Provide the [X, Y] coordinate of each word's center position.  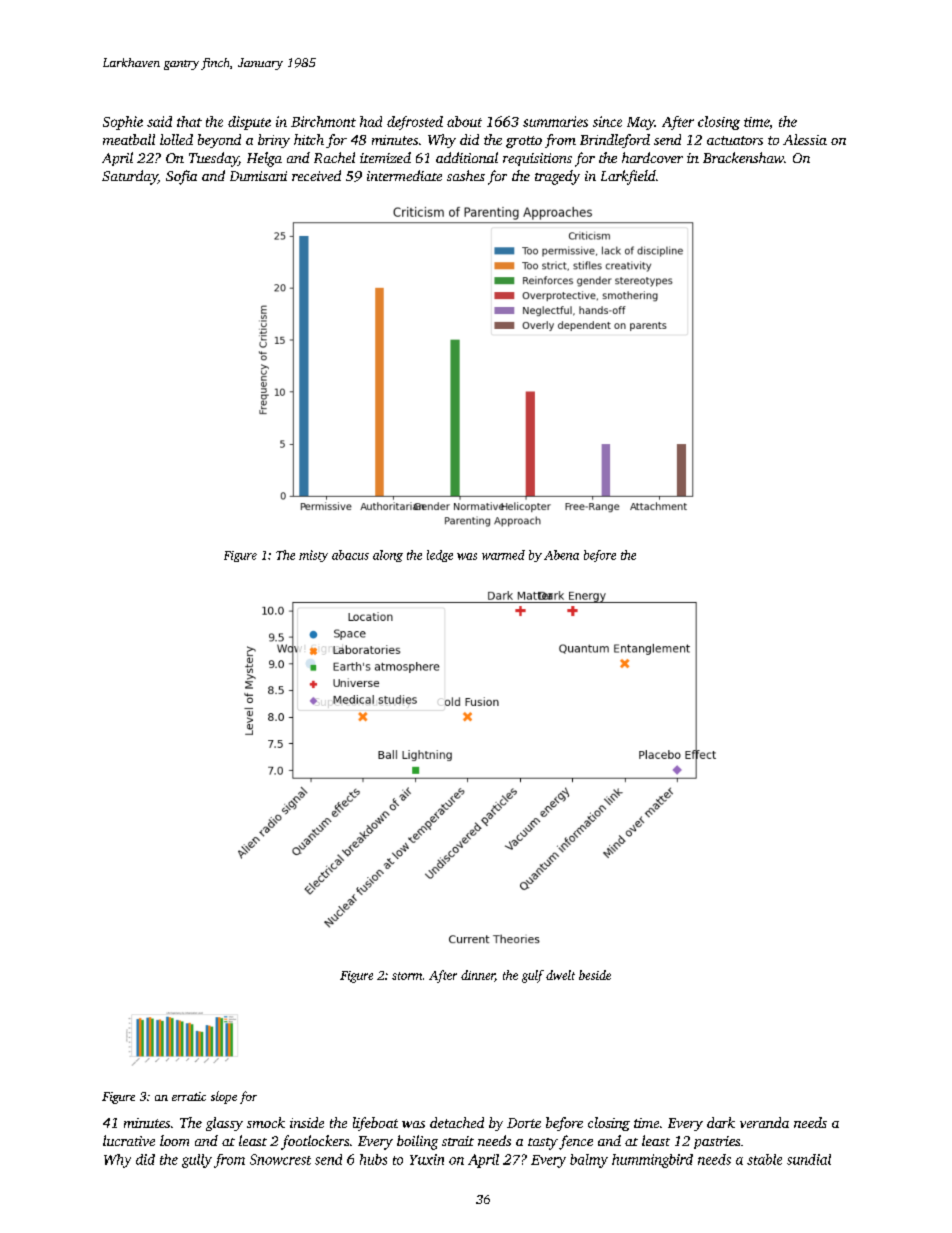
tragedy [557, 177]
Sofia [181, 177]
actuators [735, 140]
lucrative [129, 1140]
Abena [561, 555]
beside [595, 975]
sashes [466, 175]
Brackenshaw [743, 157]
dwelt [560, 975]
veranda [764, 1122]
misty [313, 556]
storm [407, 976]
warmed [503, 555]
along [388, 556]
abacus [350, 555]
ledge [440, 556]
